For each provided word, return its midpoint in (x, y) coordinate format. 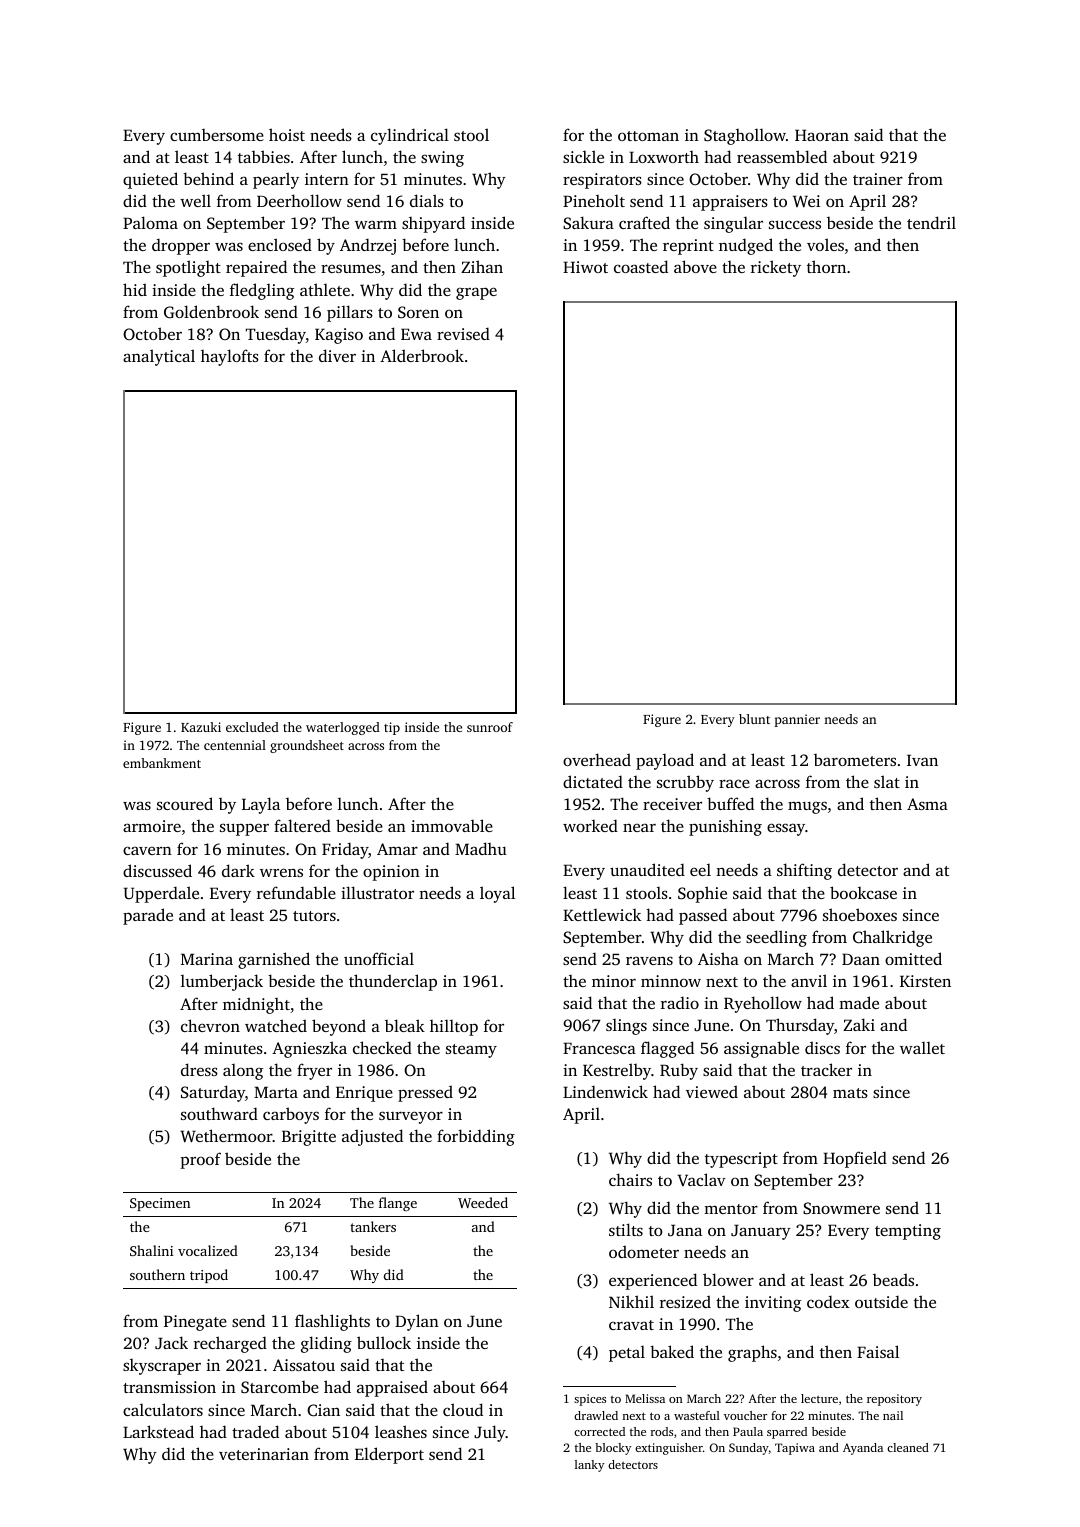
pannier (797, 720)
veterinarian (264, 1454)
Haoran (822, 135)
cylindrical (410, 136)
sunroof (490, 727)
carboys (291, 1115)
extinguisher (669, 1449)
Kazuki (201, 727)
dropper (181, 246)
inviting (773, 1304)
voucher (745, 1415)
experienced (653, 1281)
